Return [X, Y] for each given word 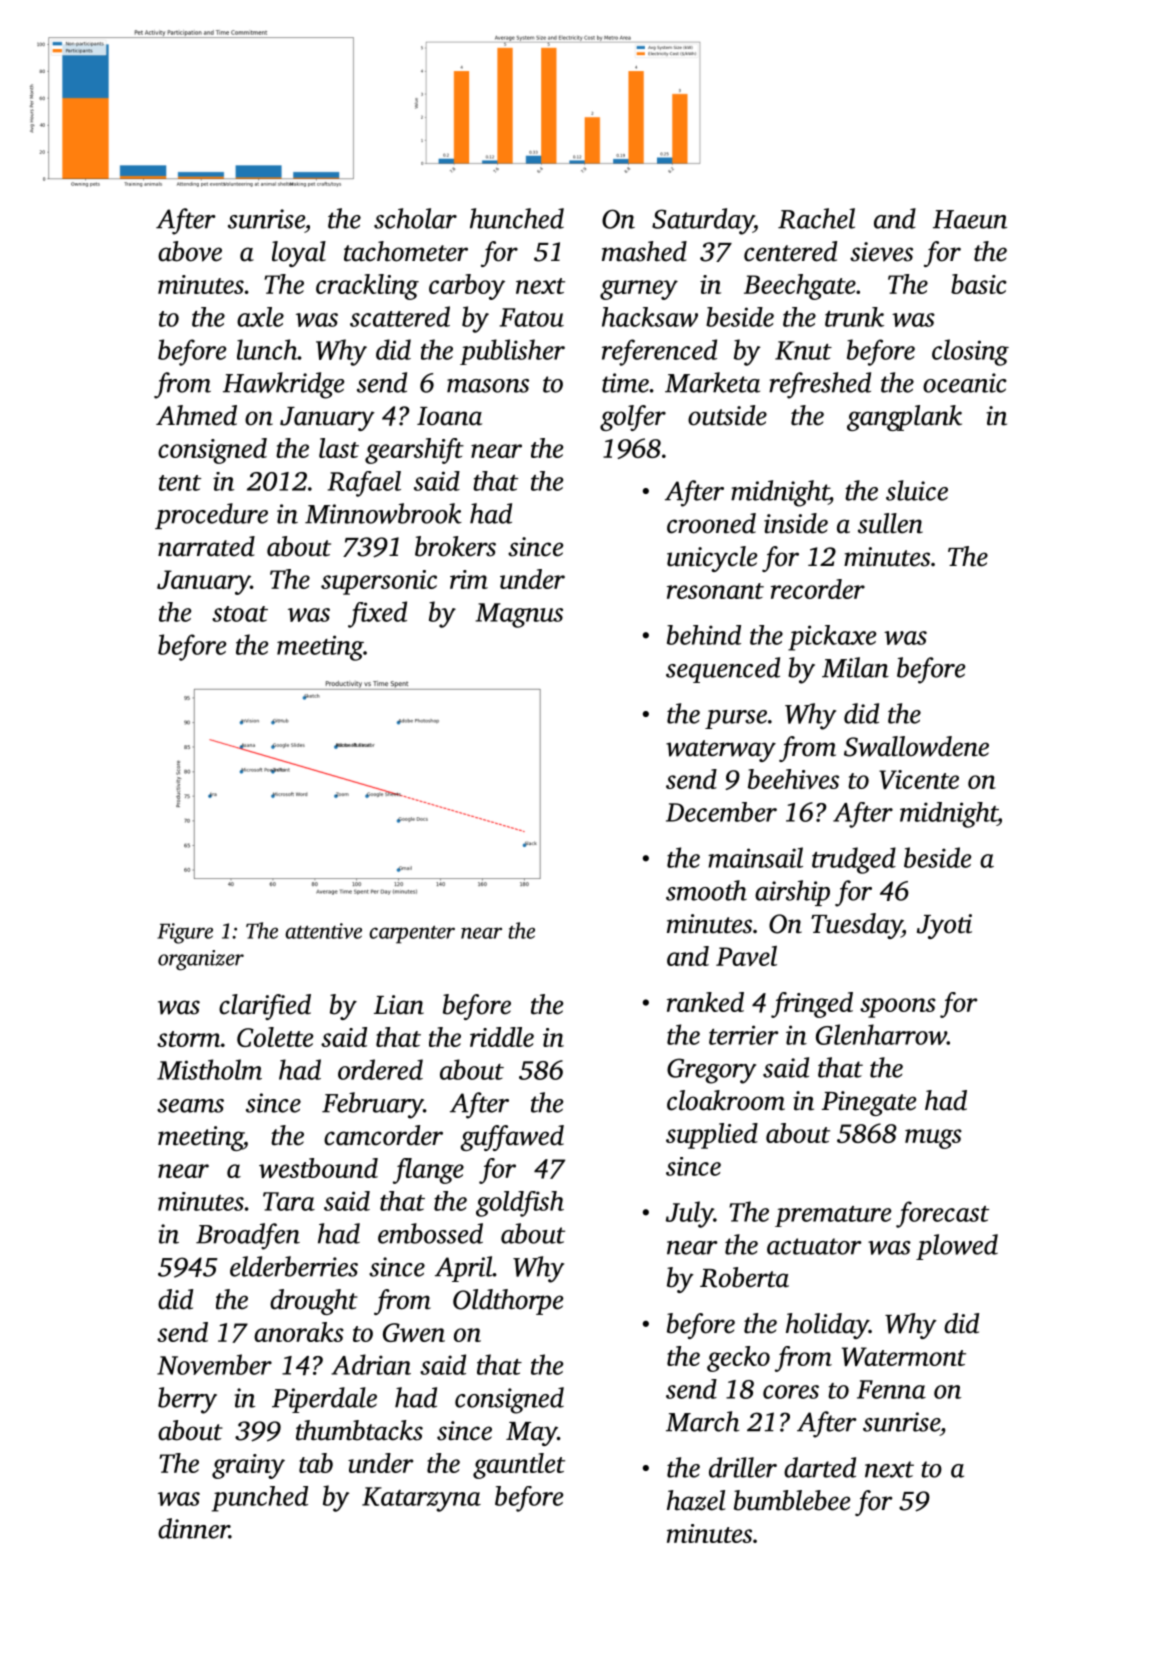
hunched [517, 218]
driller [743, 1467]
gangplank [904, 418]
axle [260, 317]
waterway [721, 751]
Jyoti [944, 926]
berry [187, 1400]
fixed [377, 614]
